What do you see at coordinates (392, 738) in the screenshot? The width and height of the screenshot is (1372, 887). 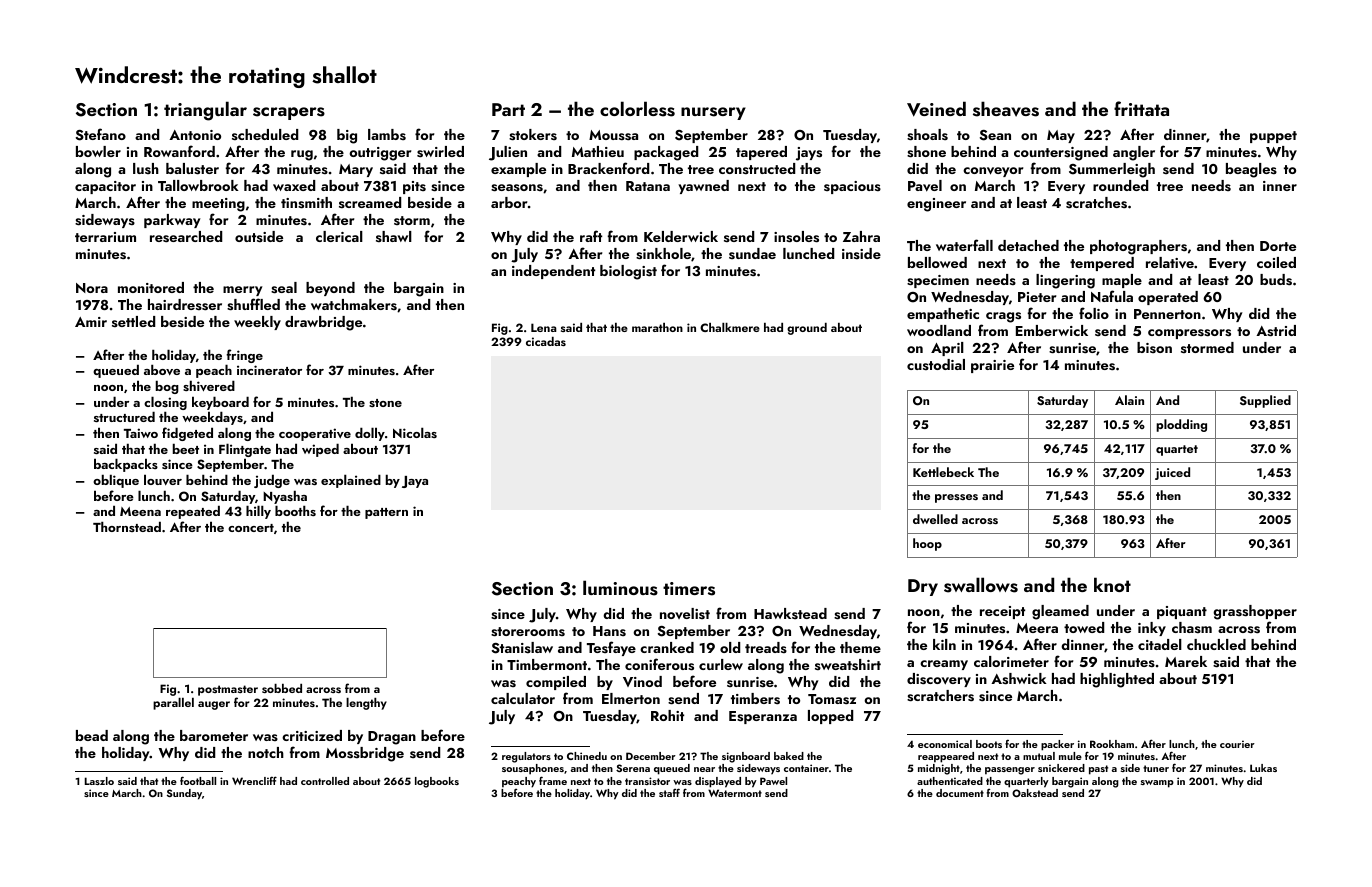 I see `Dragan` at bounding box center [392, 738].
